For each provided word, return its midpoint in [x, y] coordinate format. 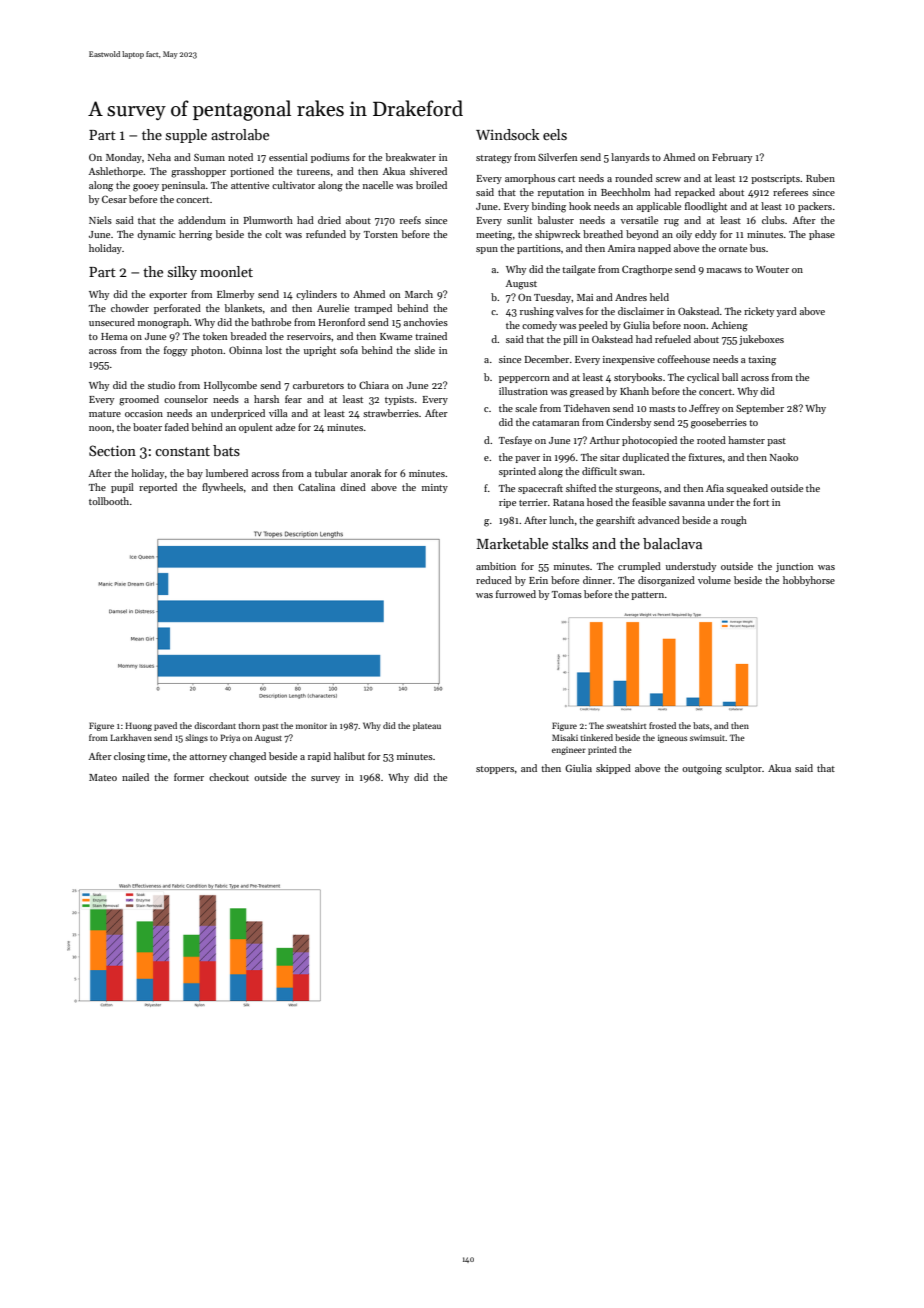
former [189, 777]
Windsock [507, 134]
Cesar [114, 199]
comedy [539, 326]
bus [758, 248]
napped [654, 249]
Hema [114, 336]
